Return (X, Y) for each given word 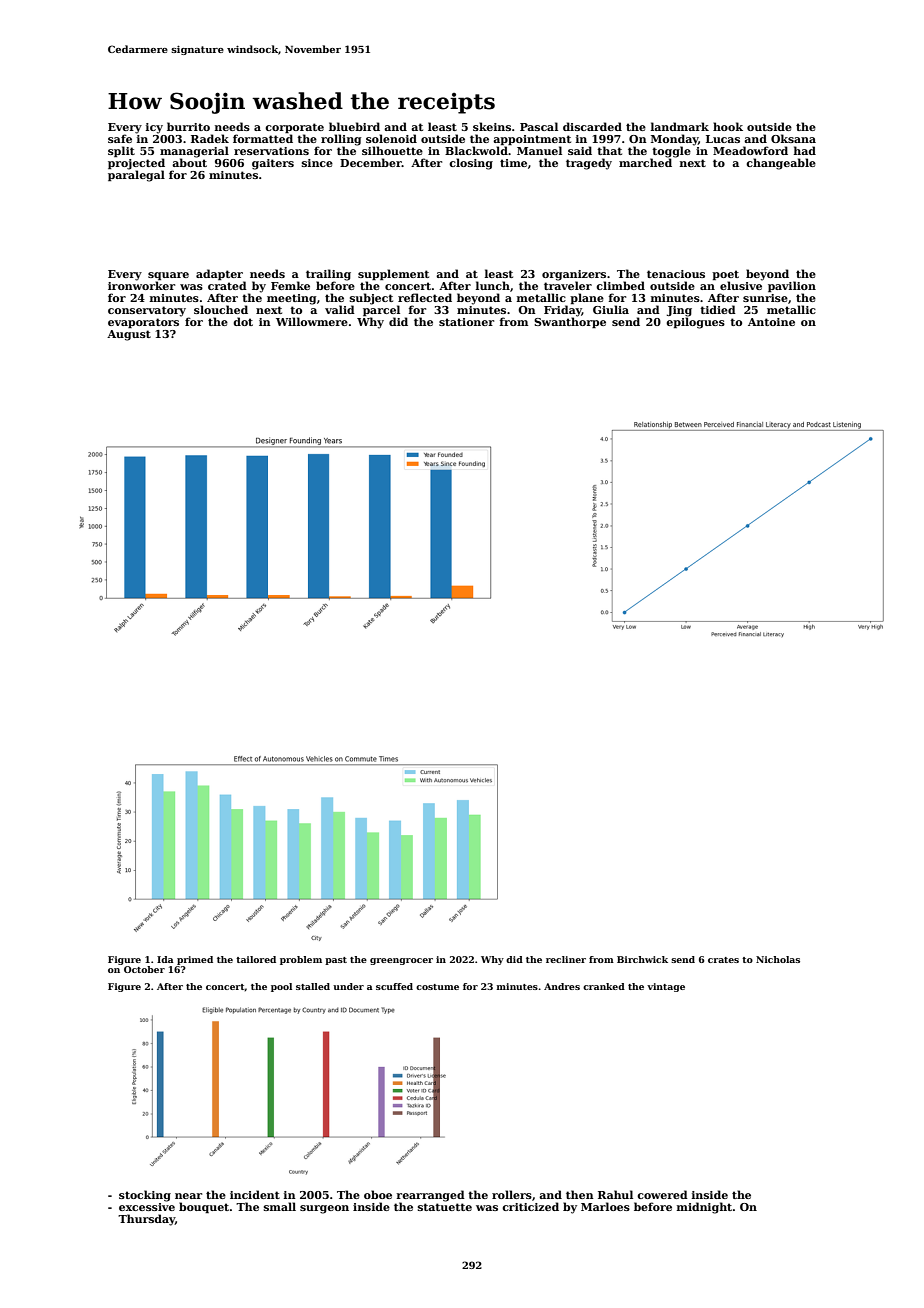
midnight (704, 1208)
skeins (492, 126)
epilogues (695, 323)
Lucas (723, 139)
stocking (145, 1196)
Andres (562, 986)
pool (281, 987)
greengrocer (401, 961)
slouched (221, 309)
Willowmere (312, 321)
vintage (666, 987)
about (189, 162)
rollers (512, 1194)
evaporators (143, 323)
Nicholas (778, 959)
